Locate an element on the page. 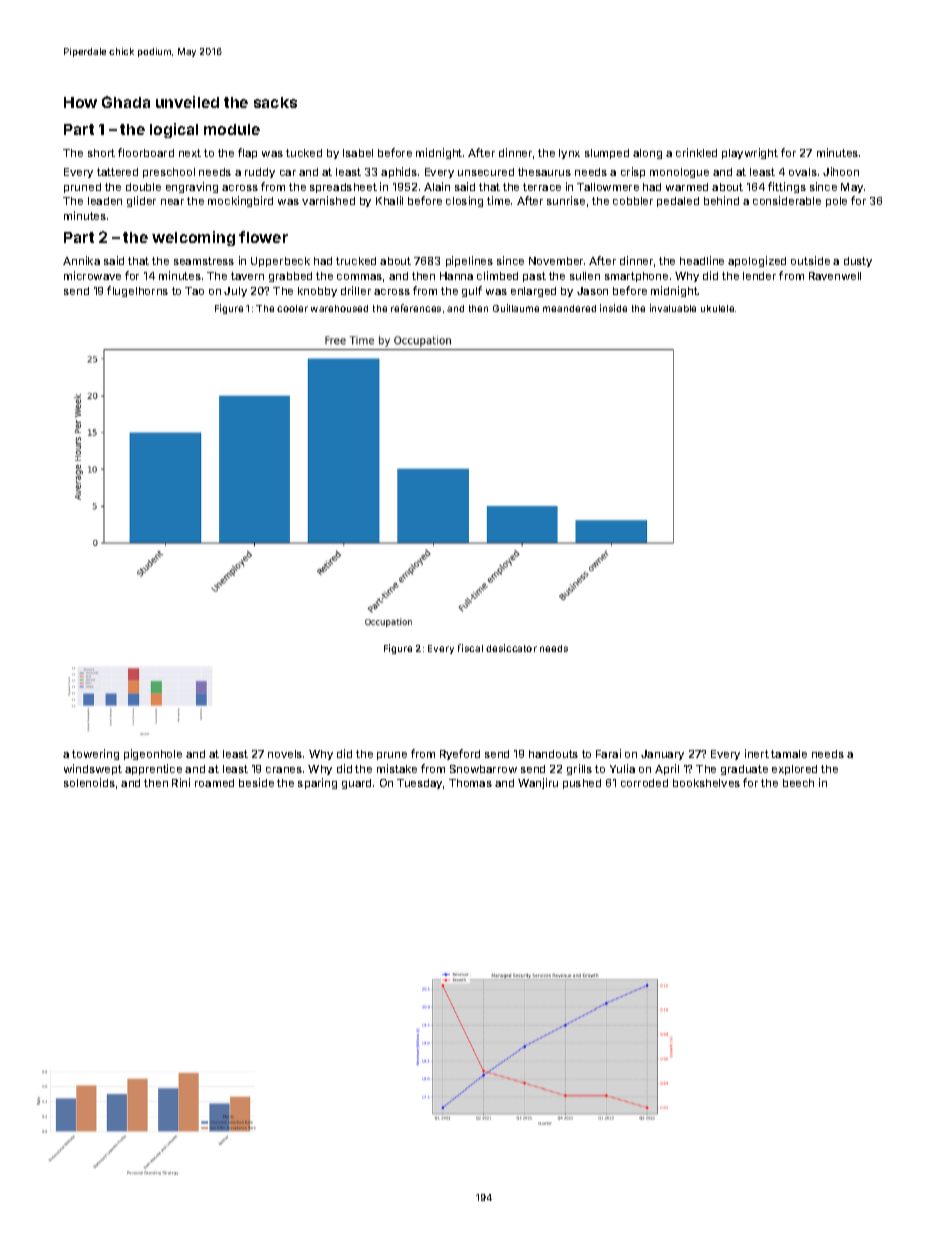  double is located at coordinates (143, 187).
